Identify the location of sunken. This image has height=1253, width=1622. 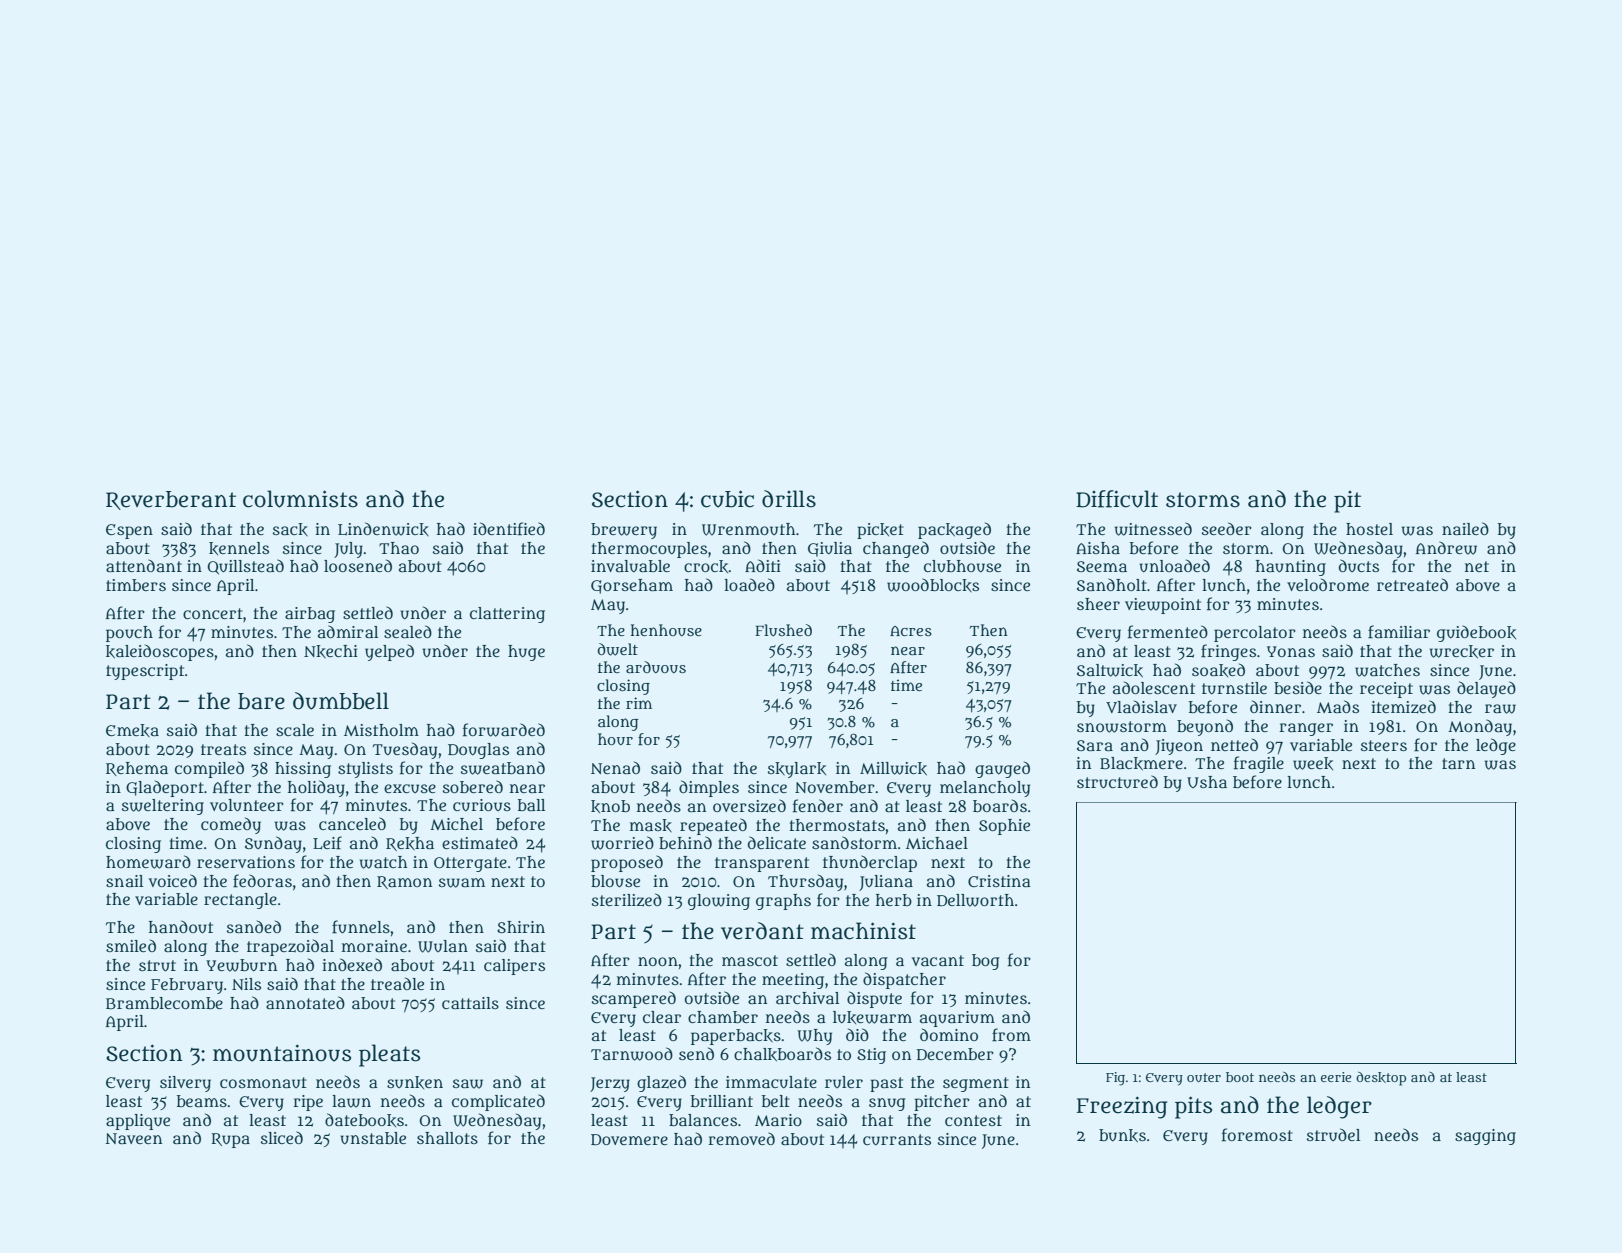
(415, 1082).
